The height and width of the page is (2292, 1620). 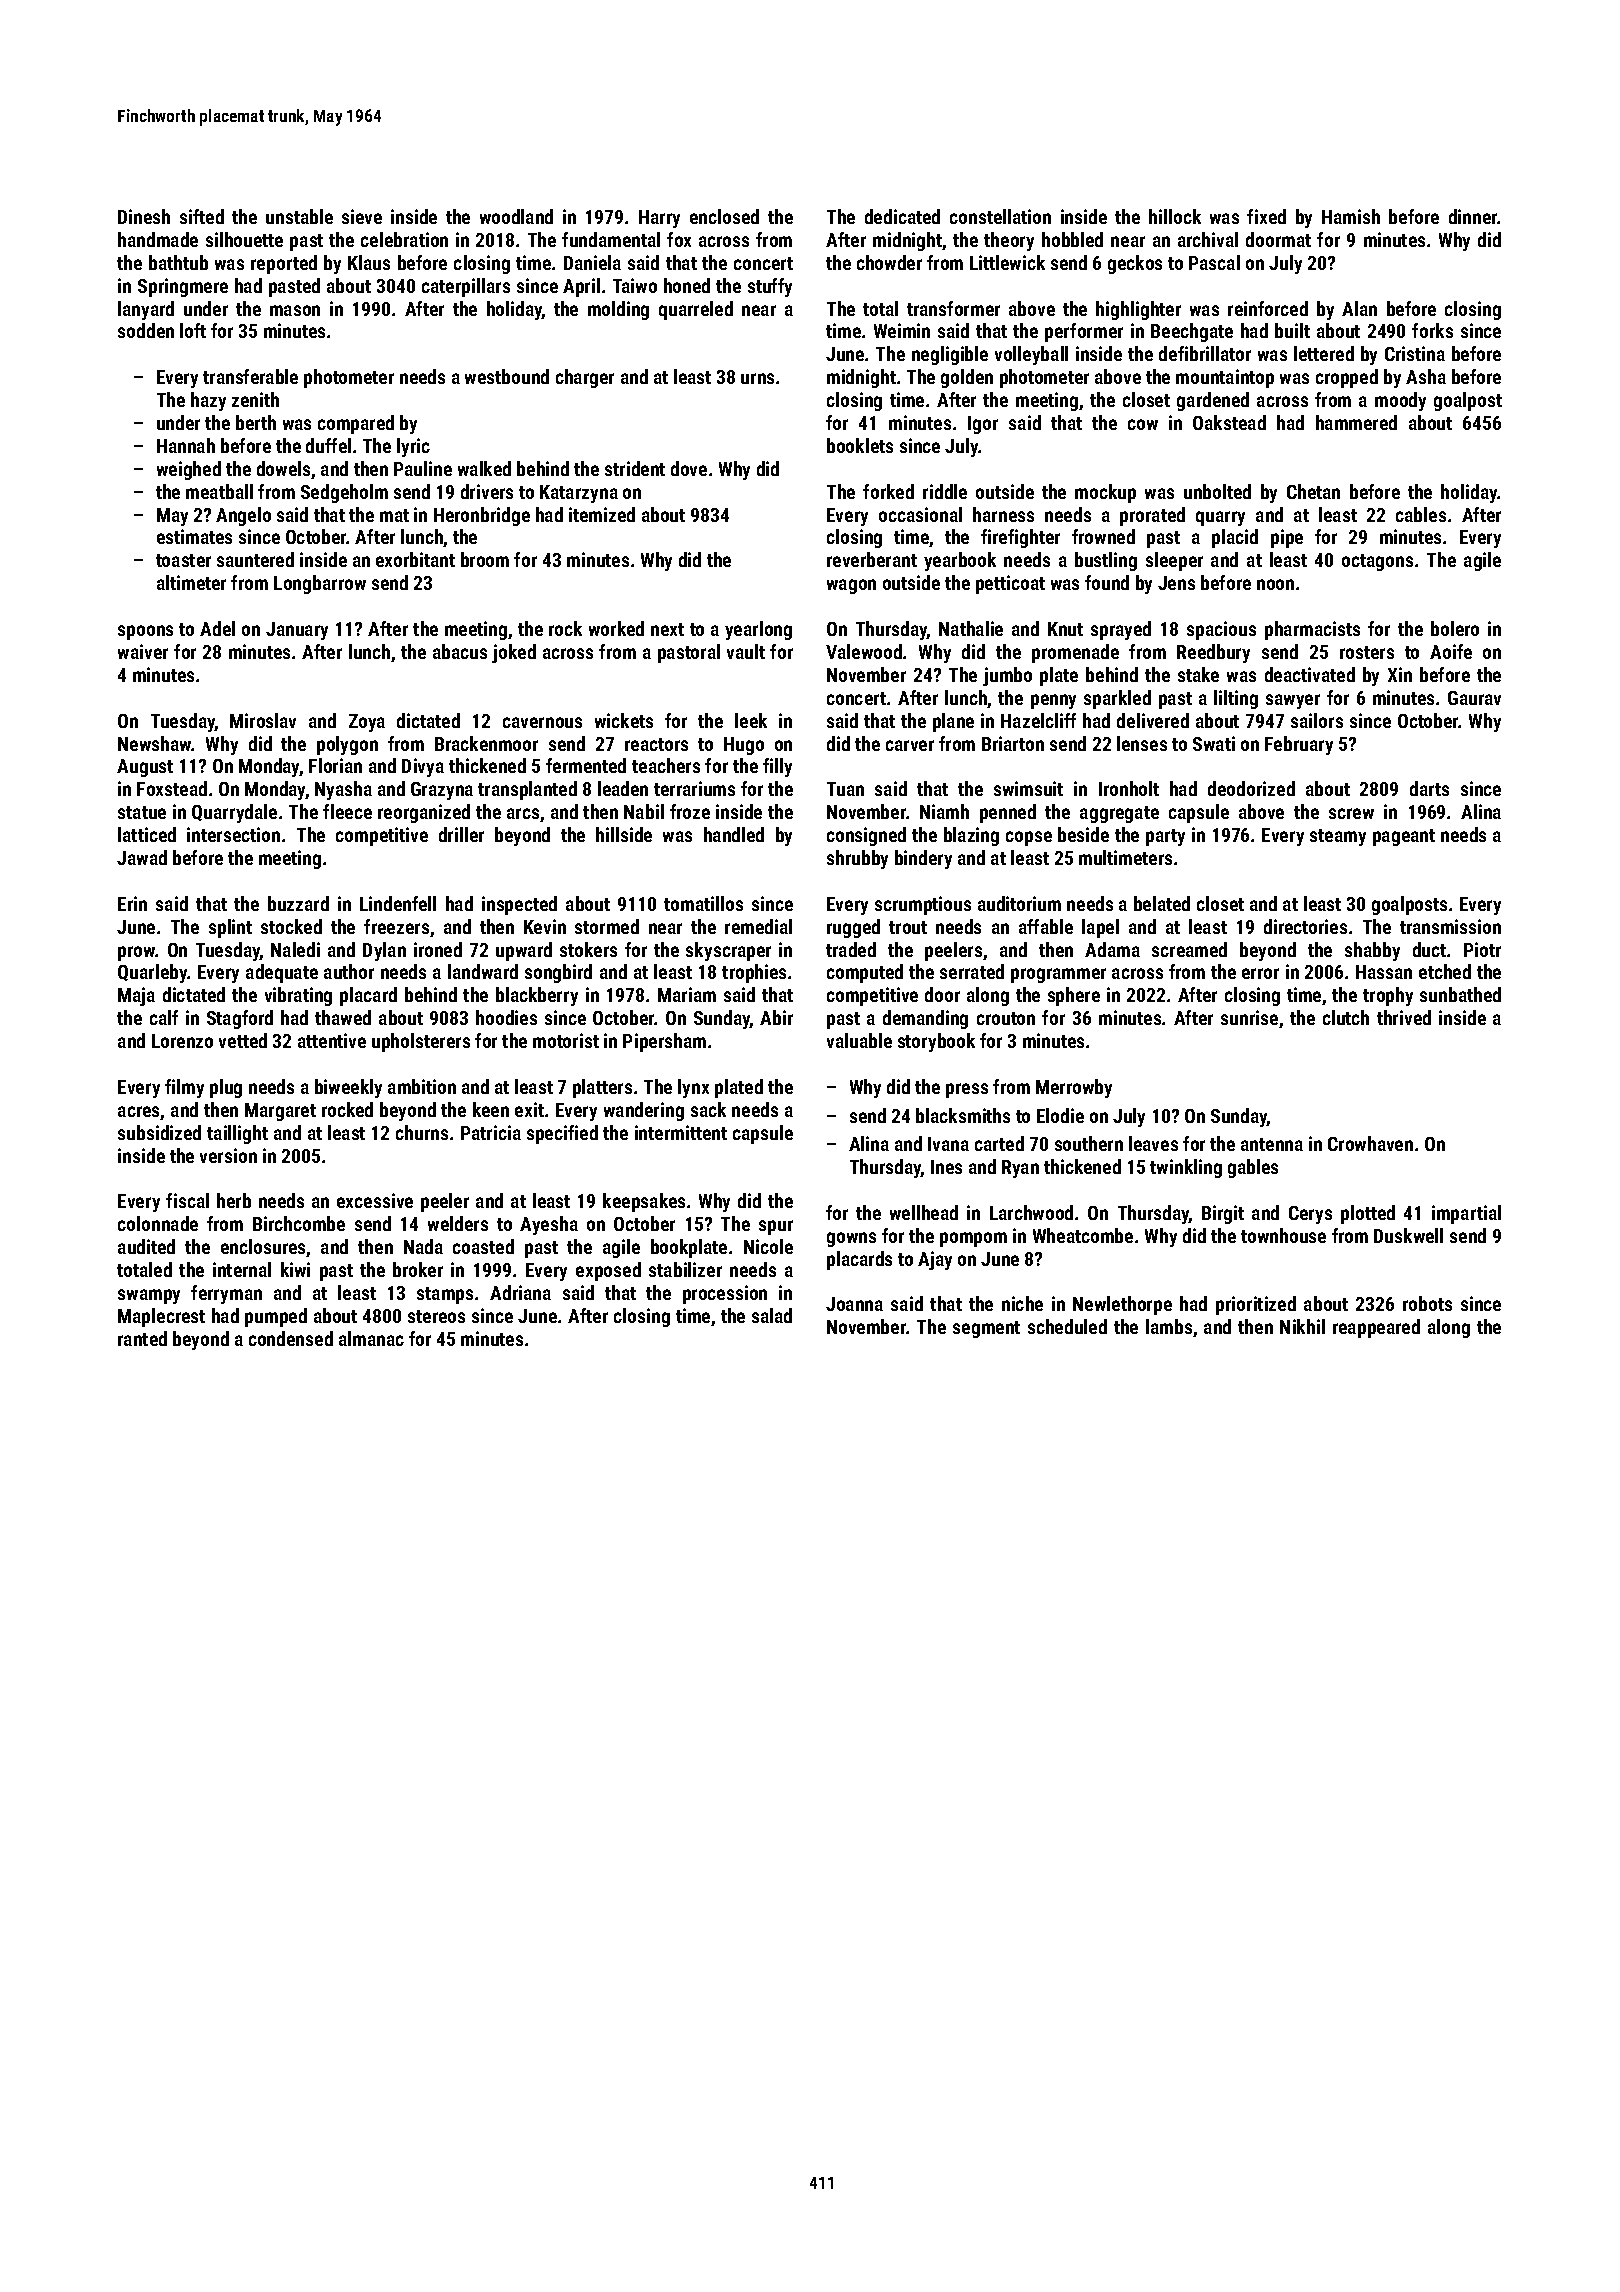 I want to click on antenna, so click(x=1272, y=1144).
